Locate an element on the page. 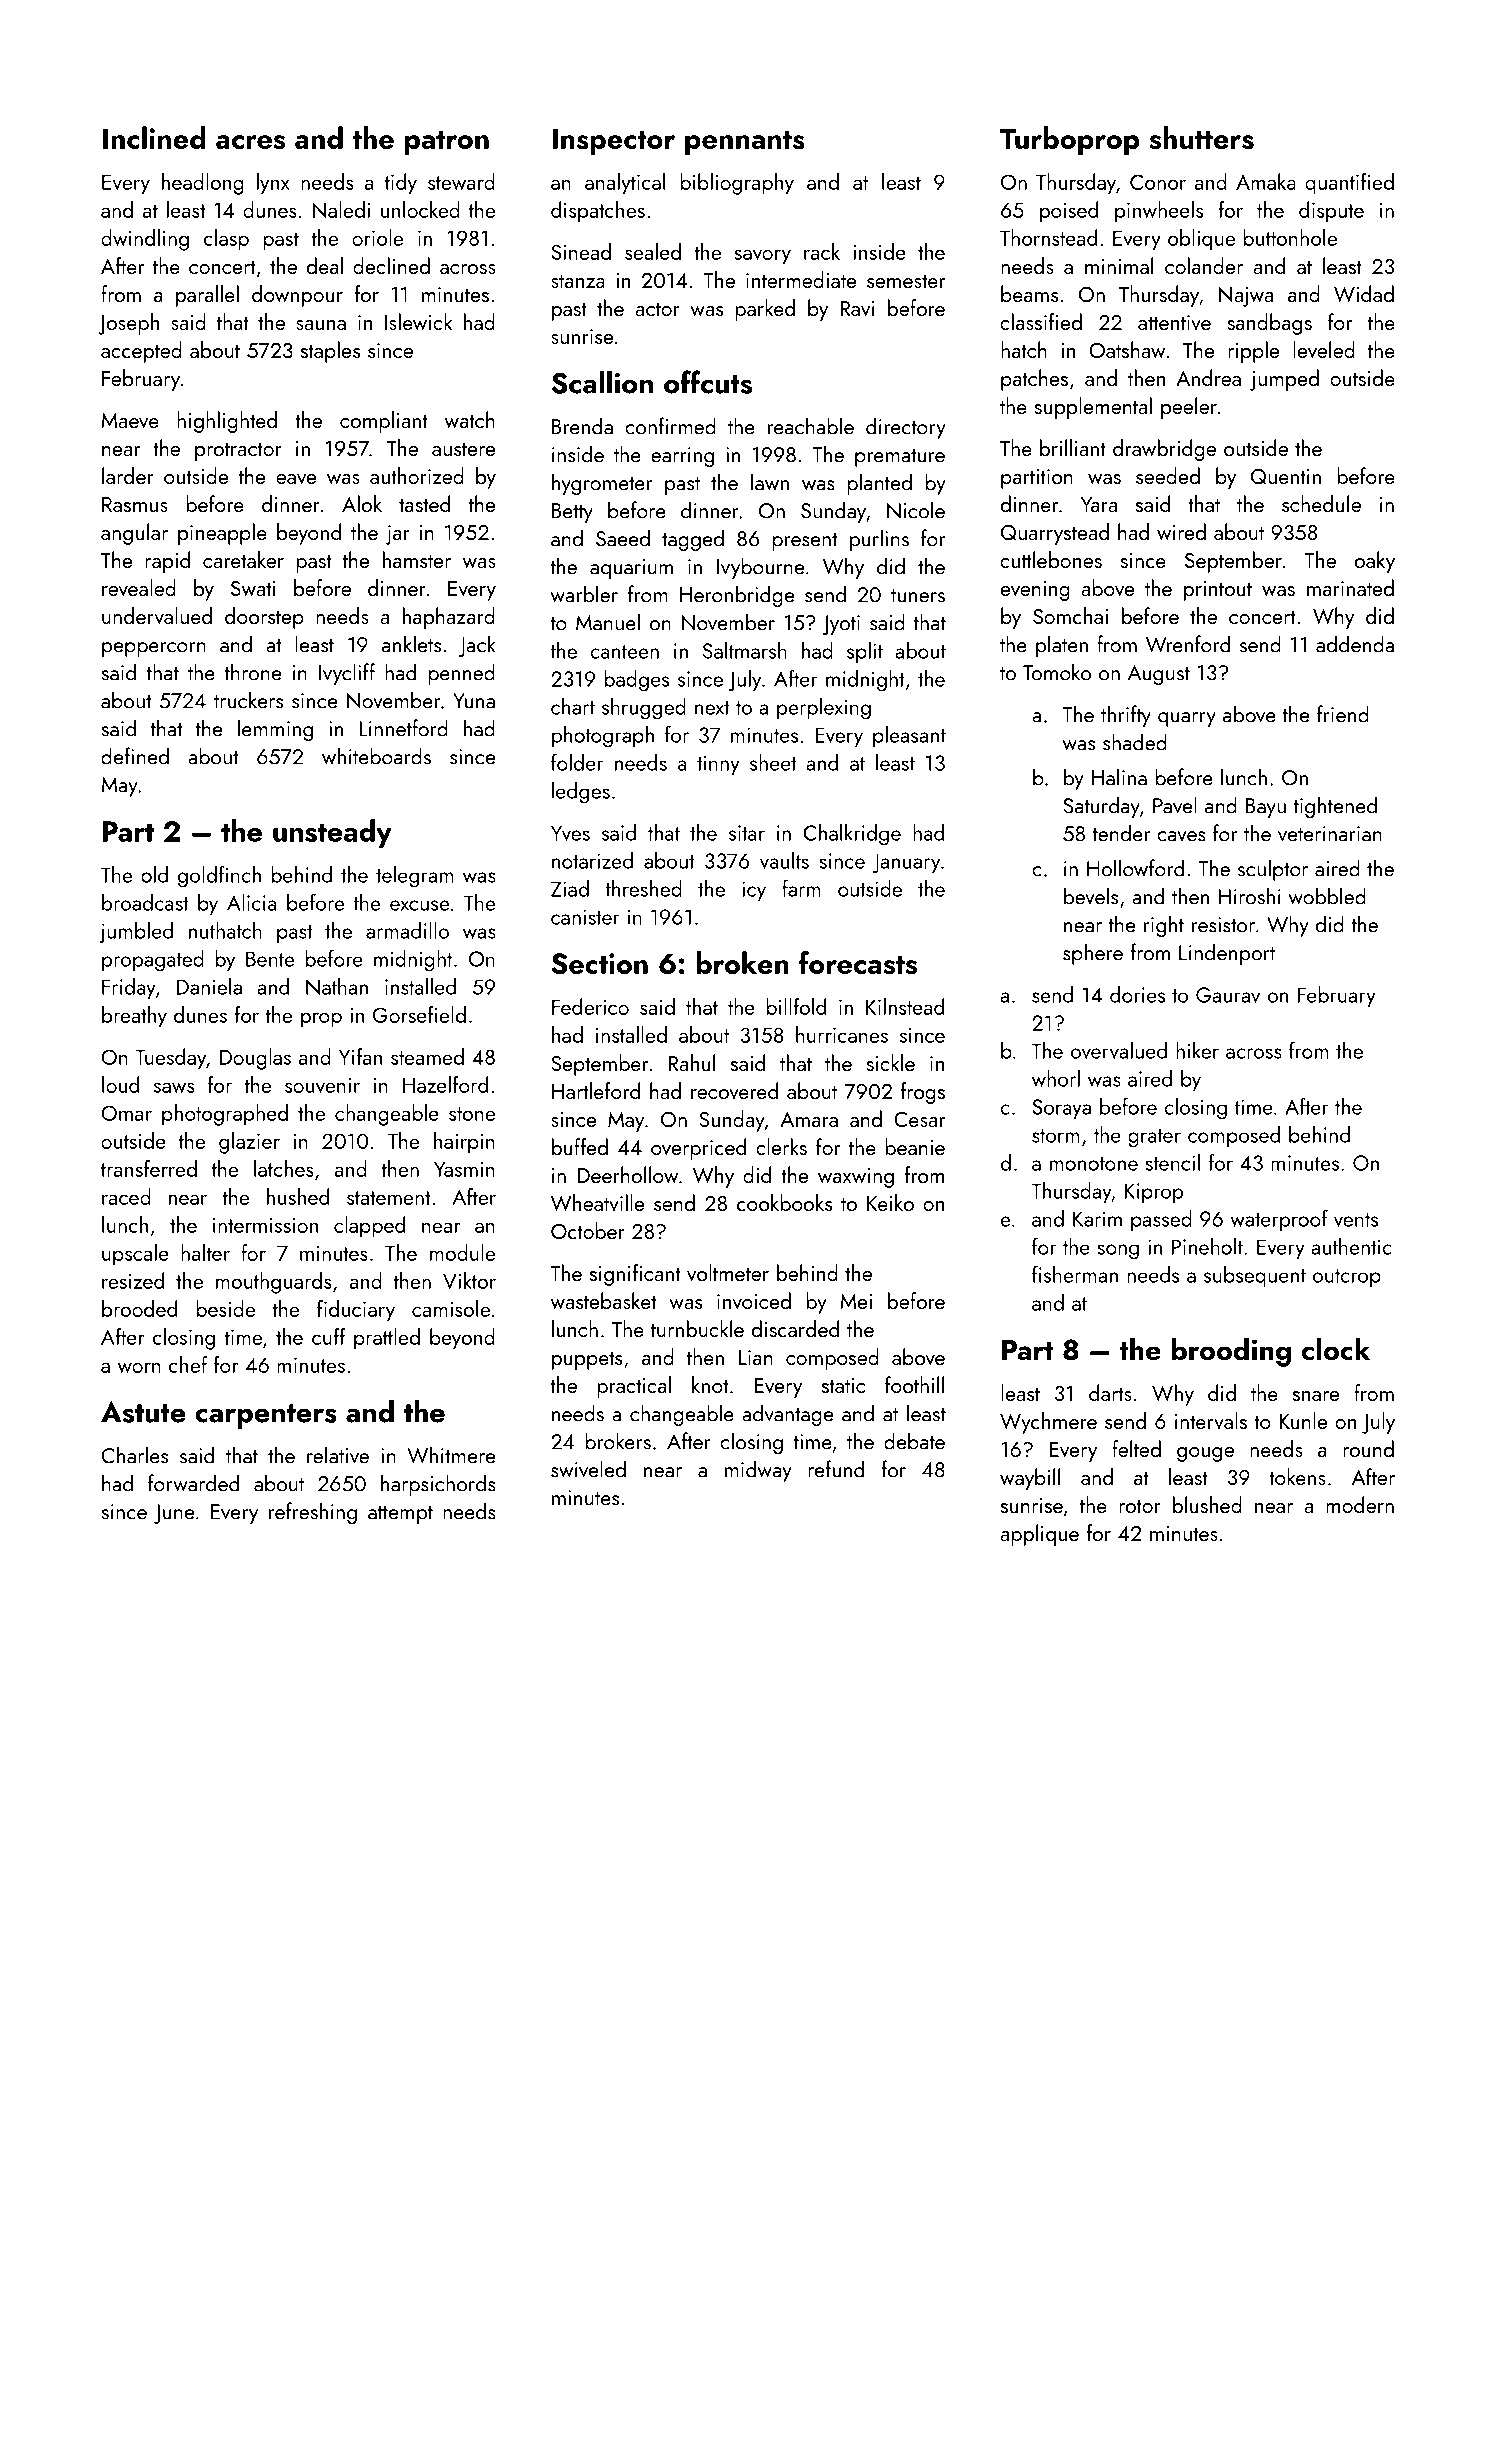  Linnetford is located at coordinates (403, 728).
